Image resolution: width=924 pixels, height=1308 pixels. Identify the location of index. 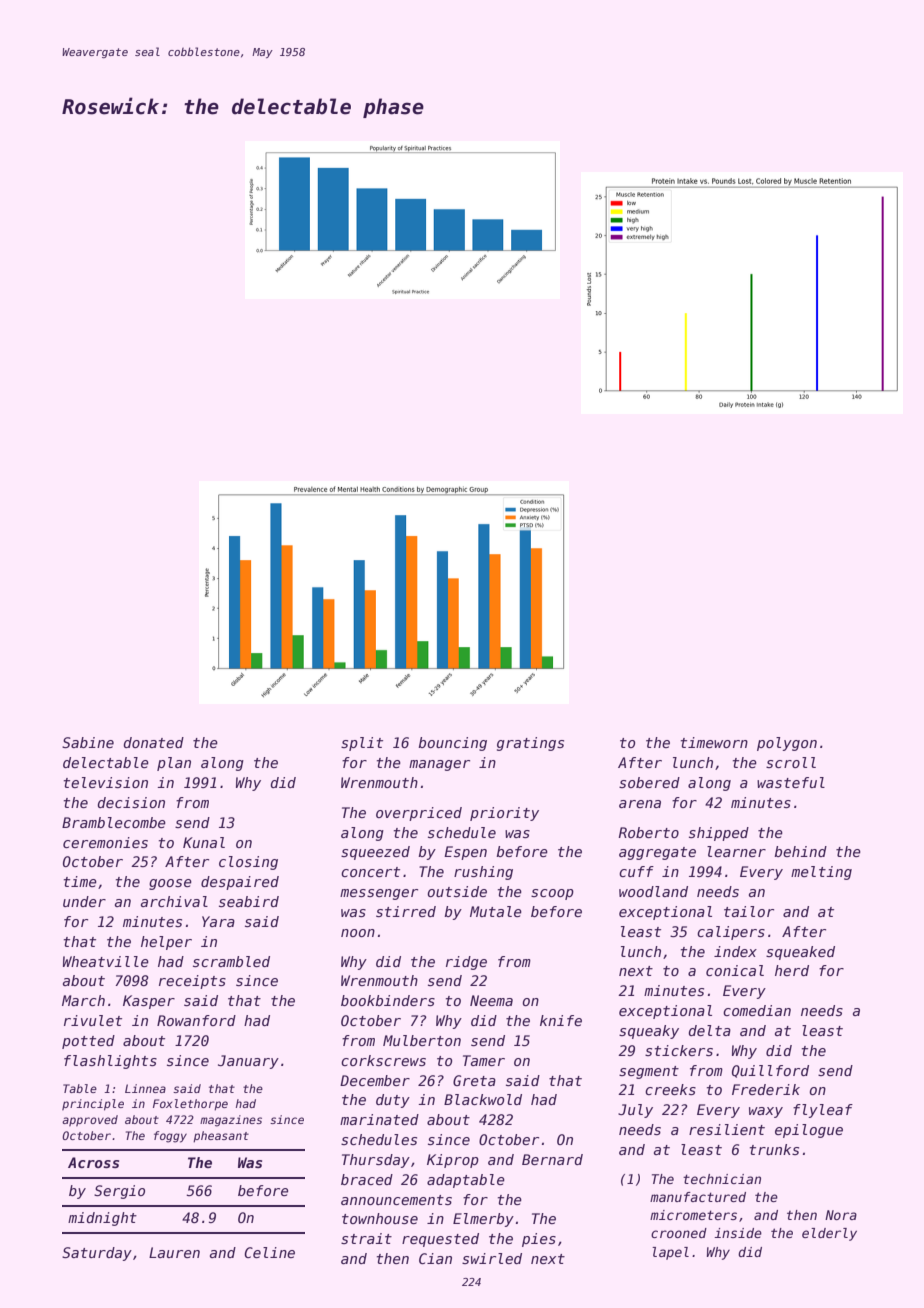
(735, 951).
